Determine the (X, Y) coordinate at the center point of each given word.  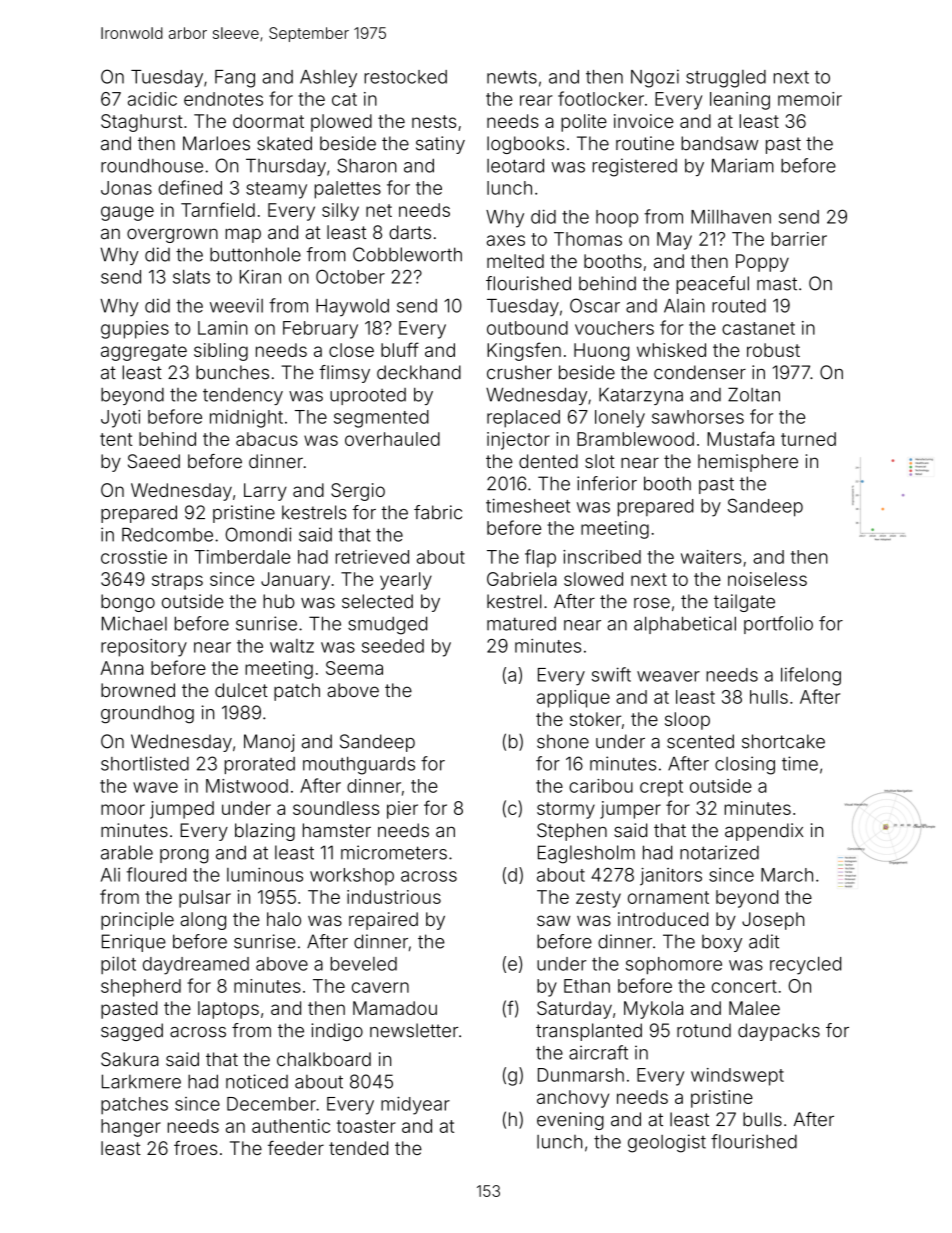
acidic (152, 99)
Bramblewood (635, 439)
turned (808, 439)
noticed (257, 1081)
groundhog (147, 714)
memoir (810, 99)
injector (518, 441)
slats (191, 276)
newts (512, 77)
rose (652, 603)
